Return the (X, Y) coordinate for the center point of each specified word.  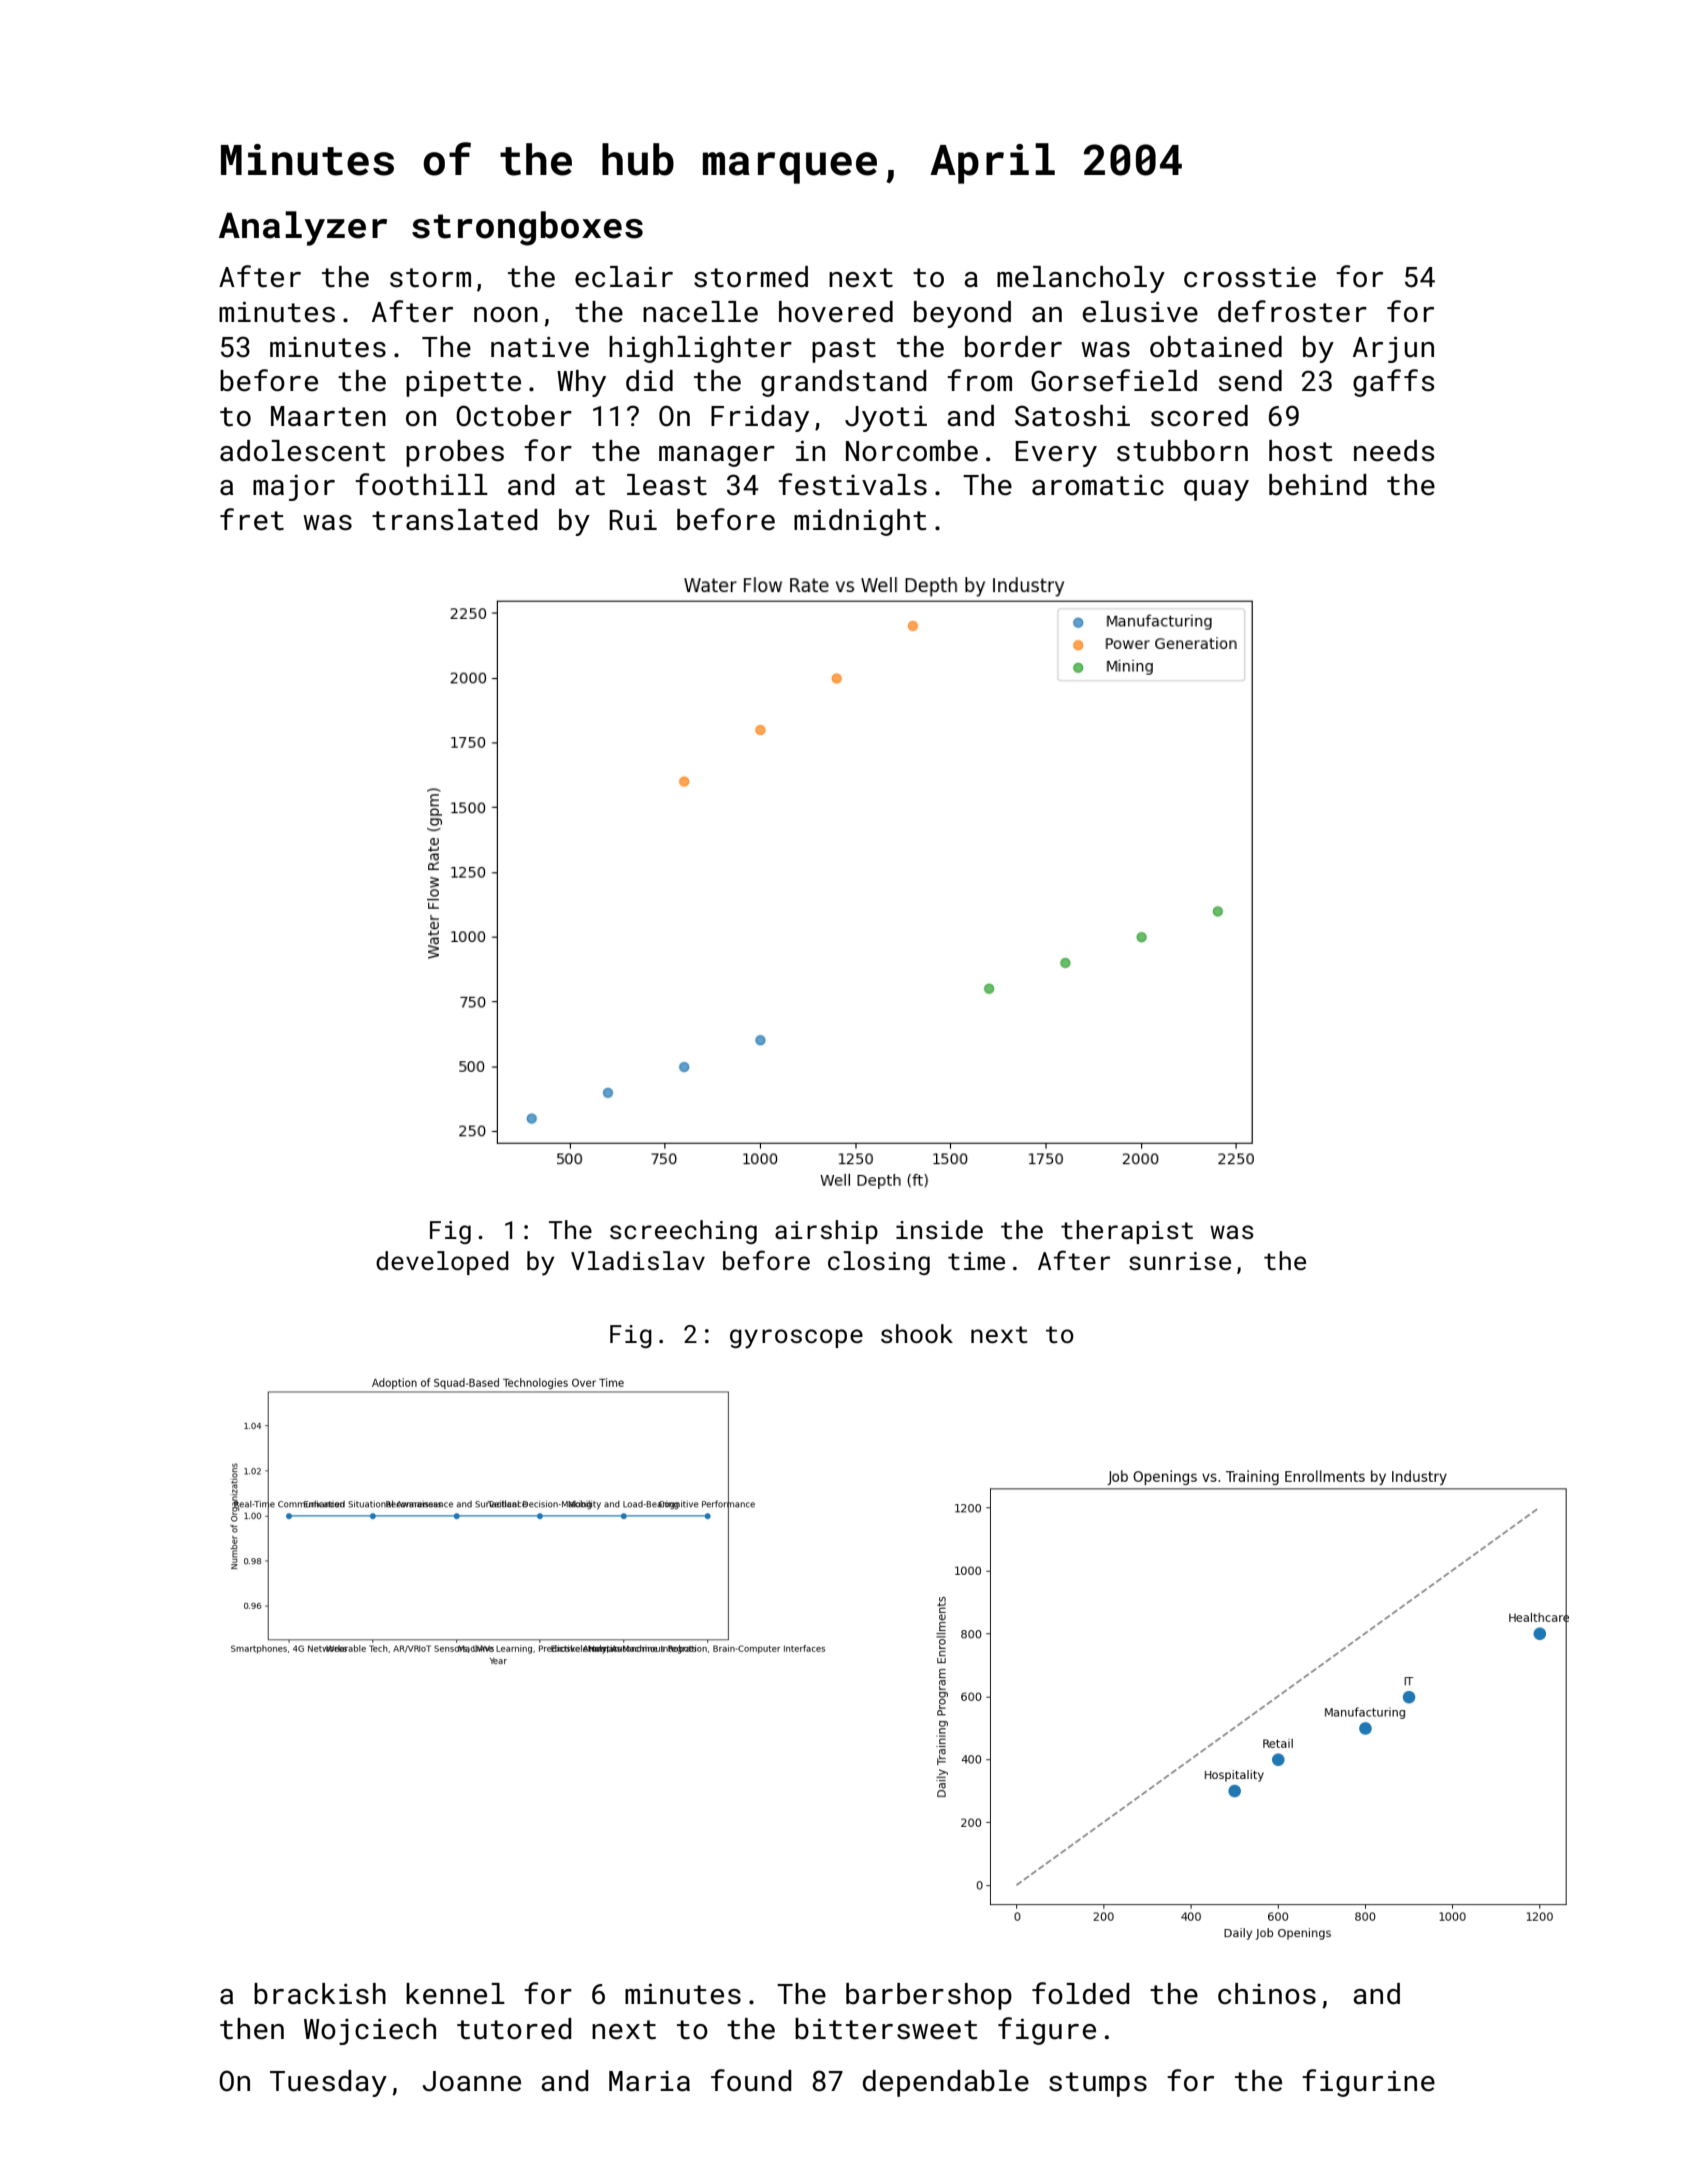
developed (442, 1263)
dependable (946, 2083)
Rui (633, 520)
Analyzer (303, 228)
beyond (962, 314)
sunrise (1180, 1261)
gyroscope (796, 1339)
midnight (860, 522)
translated (455, 520)
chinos (1267, 1994)
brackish (320, 1994)
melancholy (1081, 279)
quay (1216, 490)
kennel (455, 1994)
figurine (1368, 2083)
